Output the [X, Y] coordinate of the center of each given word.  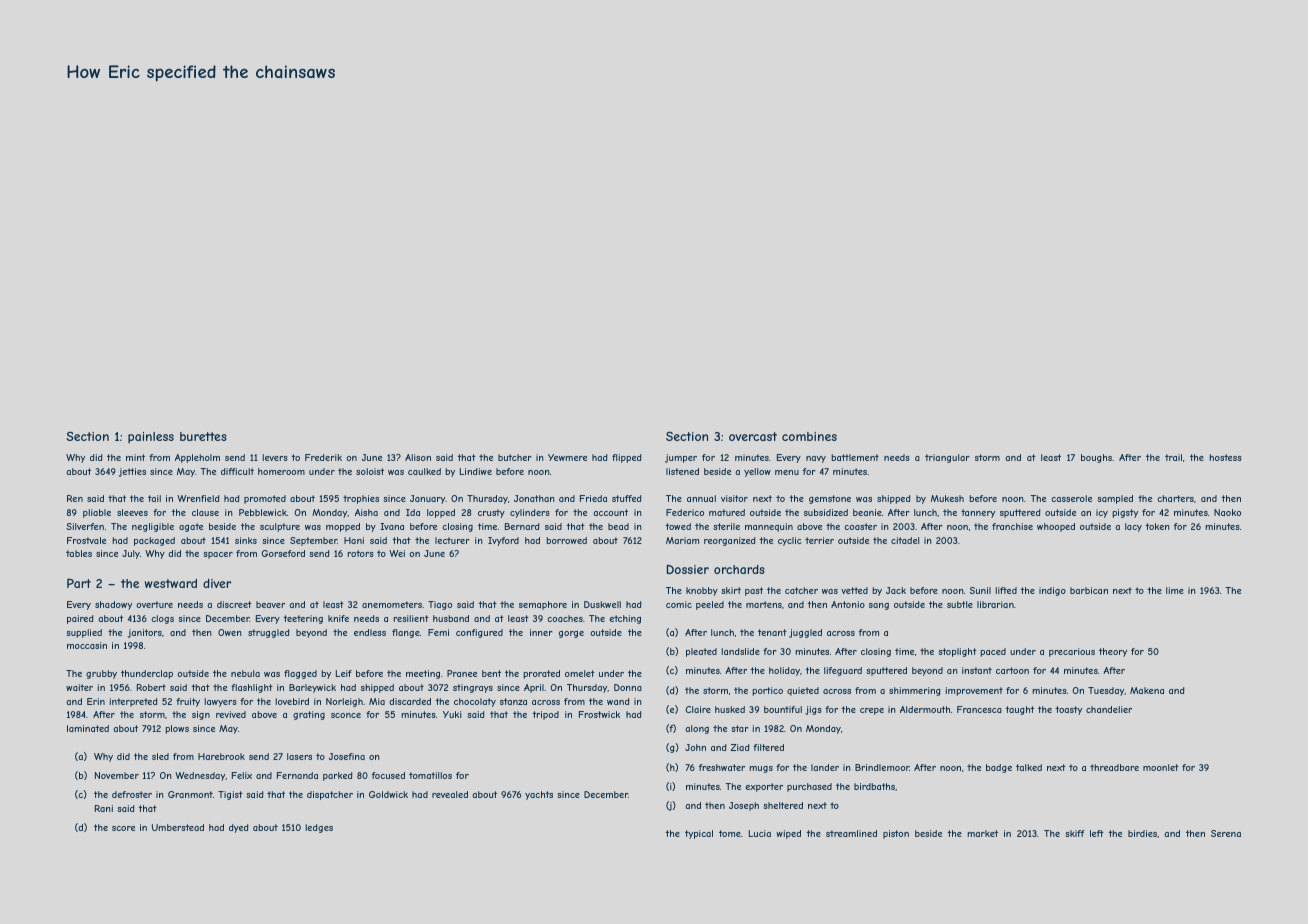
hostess [1225, 457]
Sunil [980, 590]
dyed [239, 828]
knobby [702, 591]
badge [999, 768]
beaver [270, 604]
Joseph [744, 806]
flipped [627, 458]
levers [275, 457]
